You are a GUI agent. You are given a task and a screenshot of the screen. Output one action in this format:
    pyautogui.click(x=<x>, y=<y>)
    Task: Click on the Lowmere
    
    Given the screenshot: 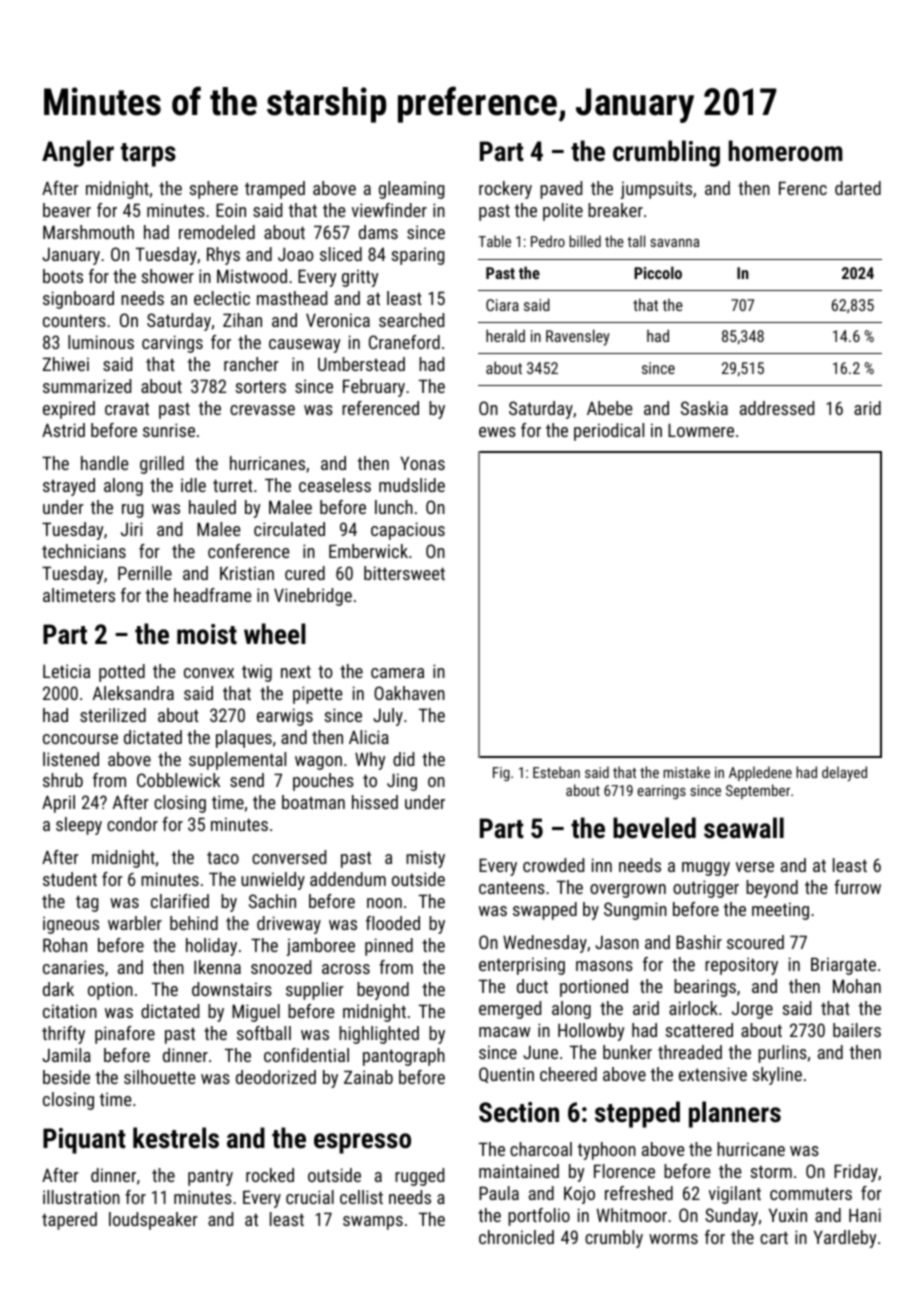 What is the action you would take?
    pyautogui.click(x=701, y=430)
